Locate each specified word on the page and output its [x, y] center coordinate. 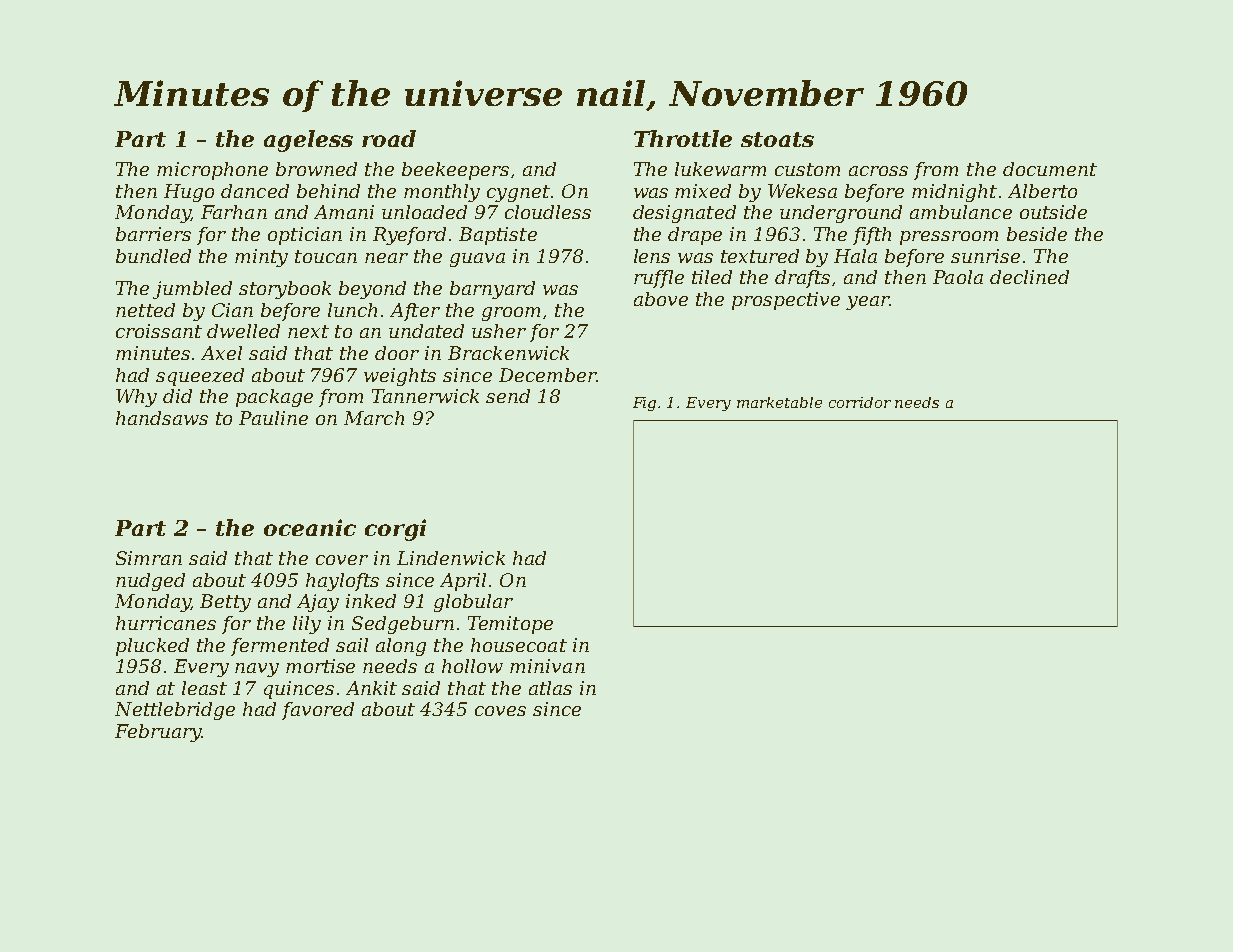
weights [400, 377]
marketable [779, 402]
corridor [860, 402]
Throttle [683, 138]
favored [318, 711]
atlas [550, 688]
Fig [644, 404]
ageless [308, 141]
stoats [777, 139]
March [374, 418]
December [547, 375]
